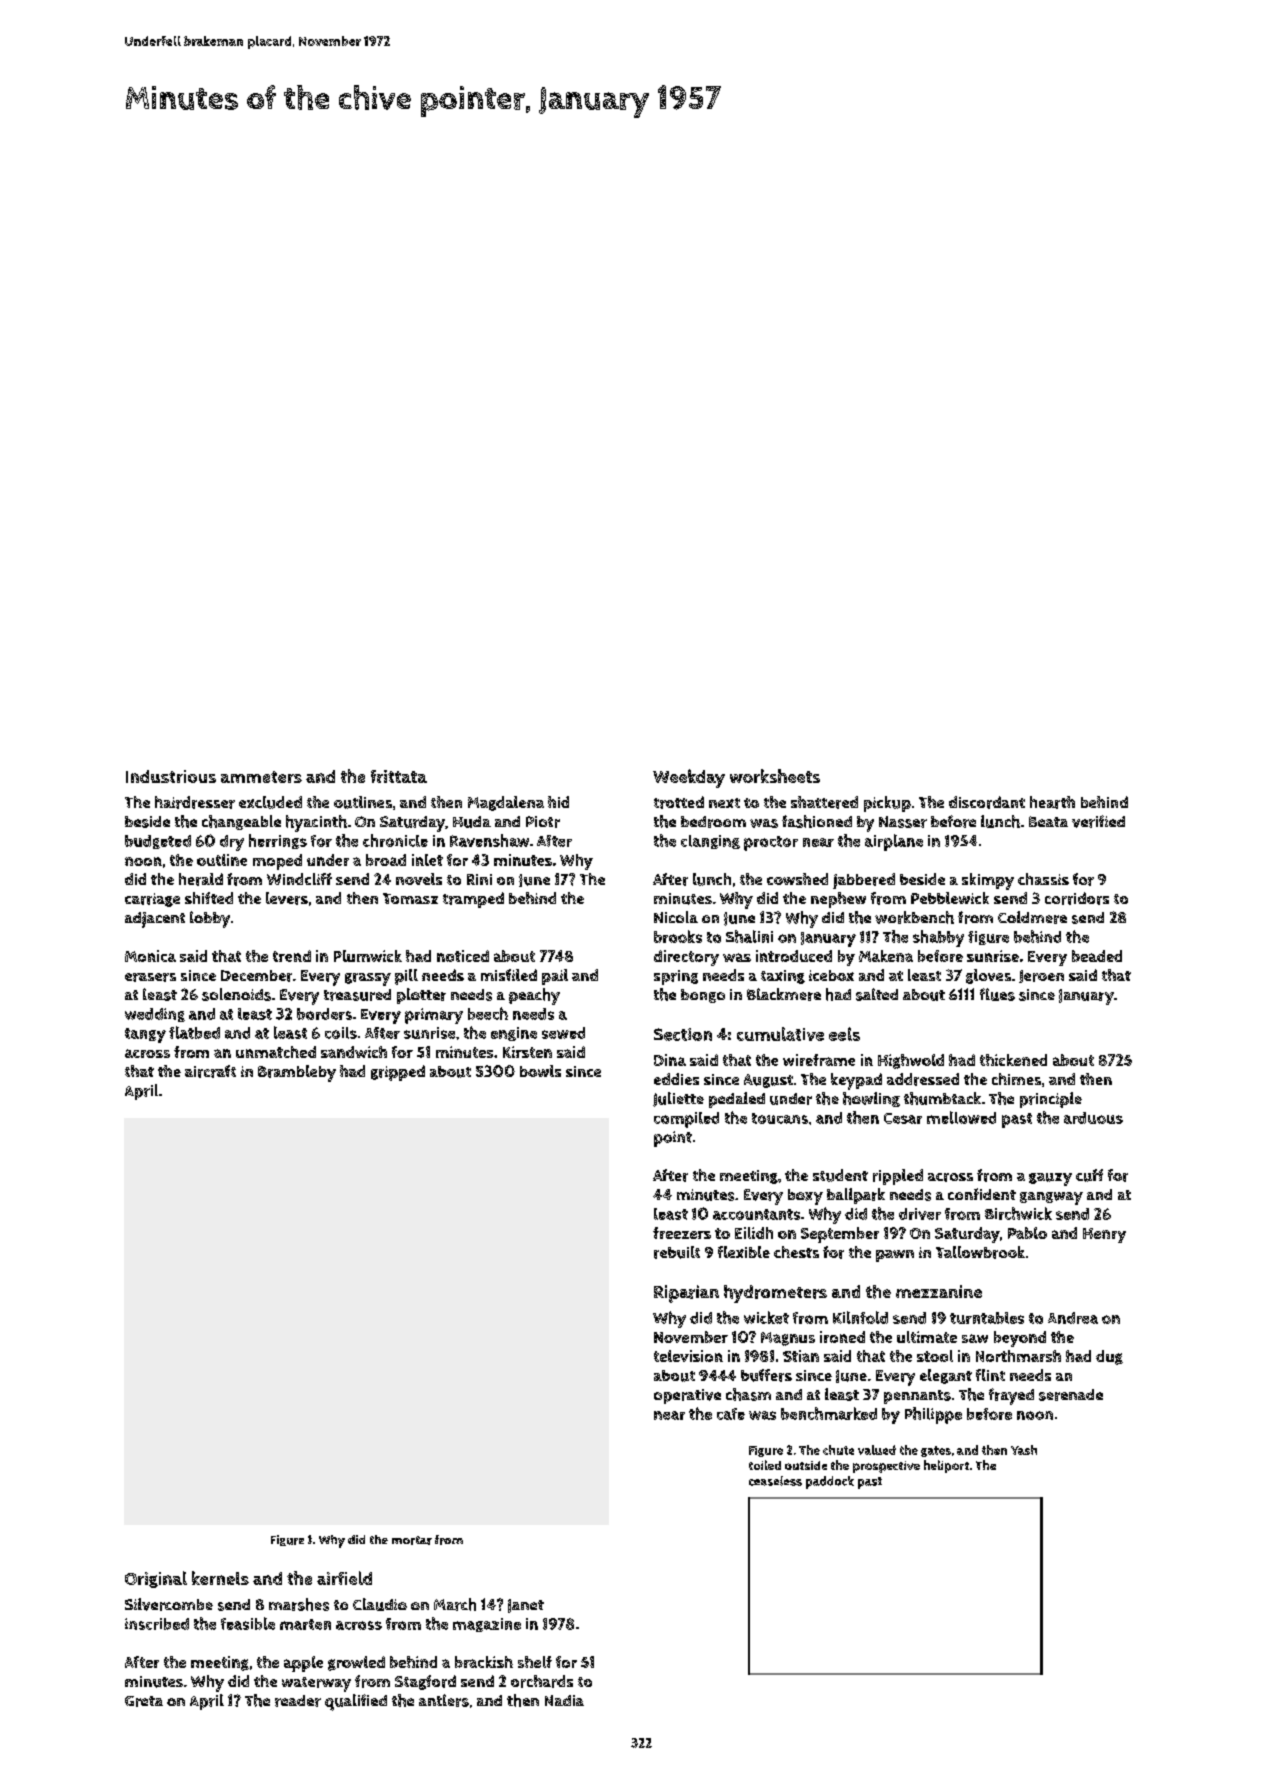  Describe the element at coordinates (201, 879) in the image. I see `herald` at that location.
